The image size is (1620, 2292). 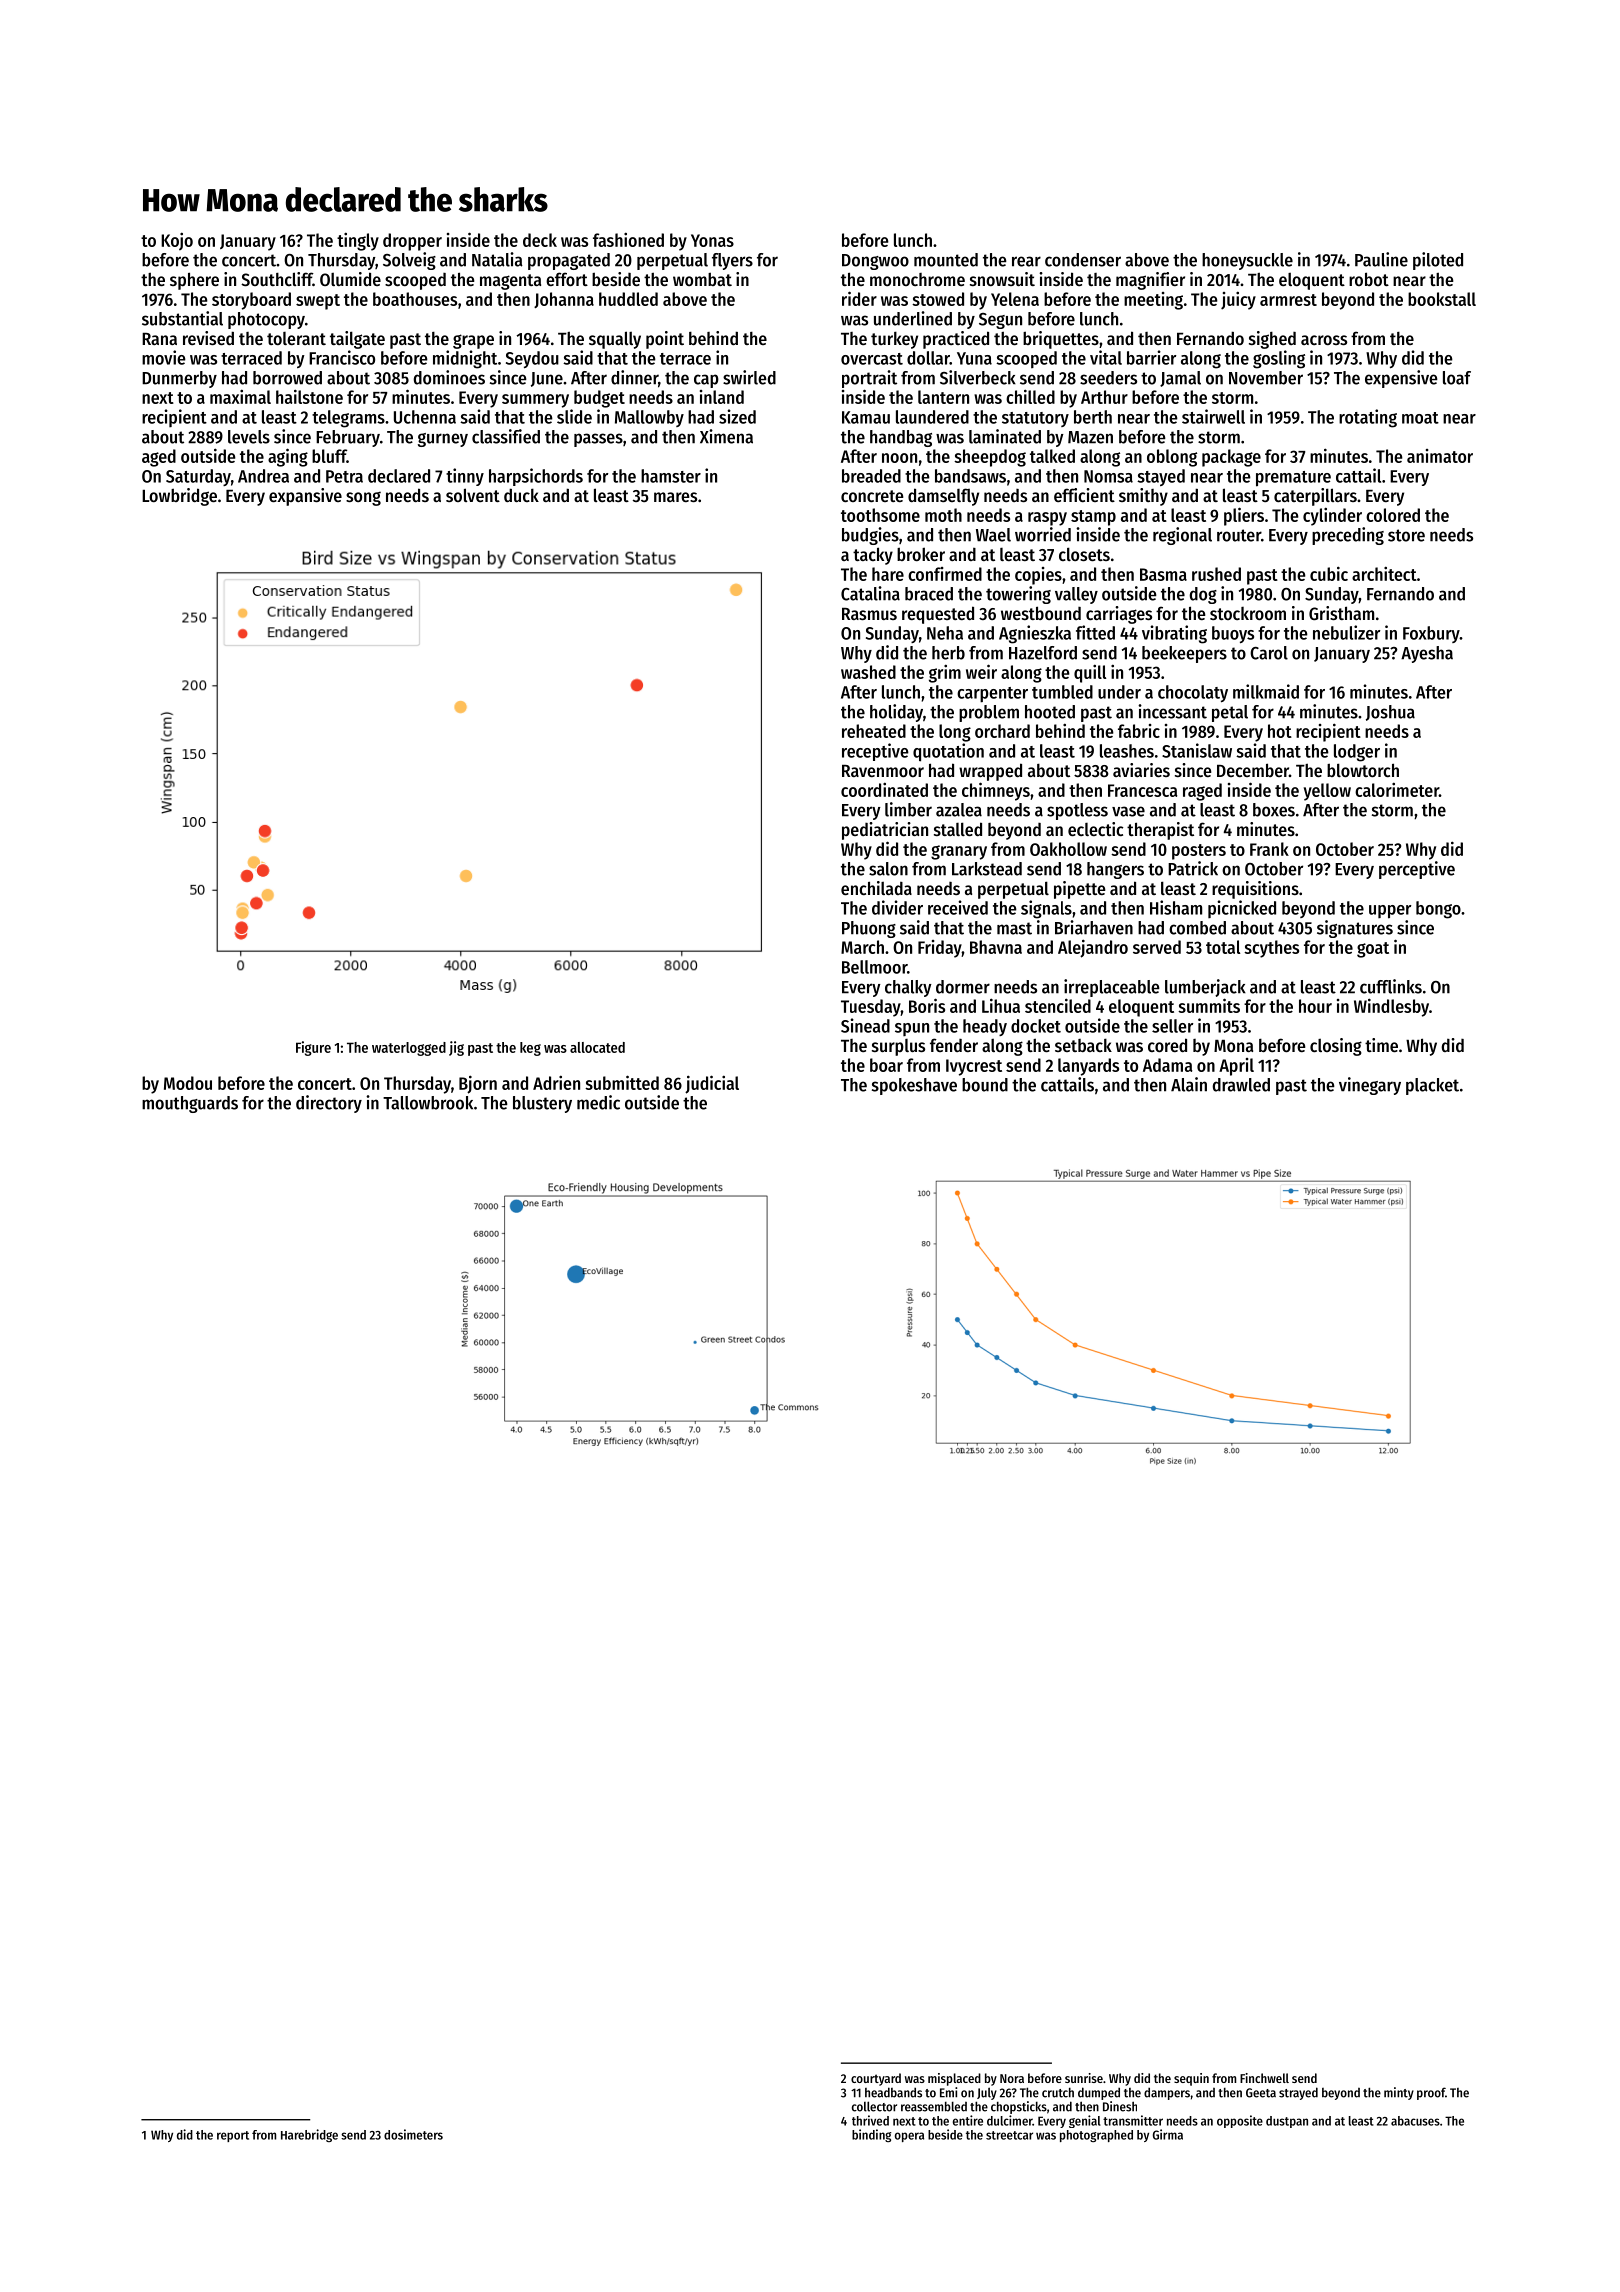 I want to click on report, so click(x=233, y=2136).
